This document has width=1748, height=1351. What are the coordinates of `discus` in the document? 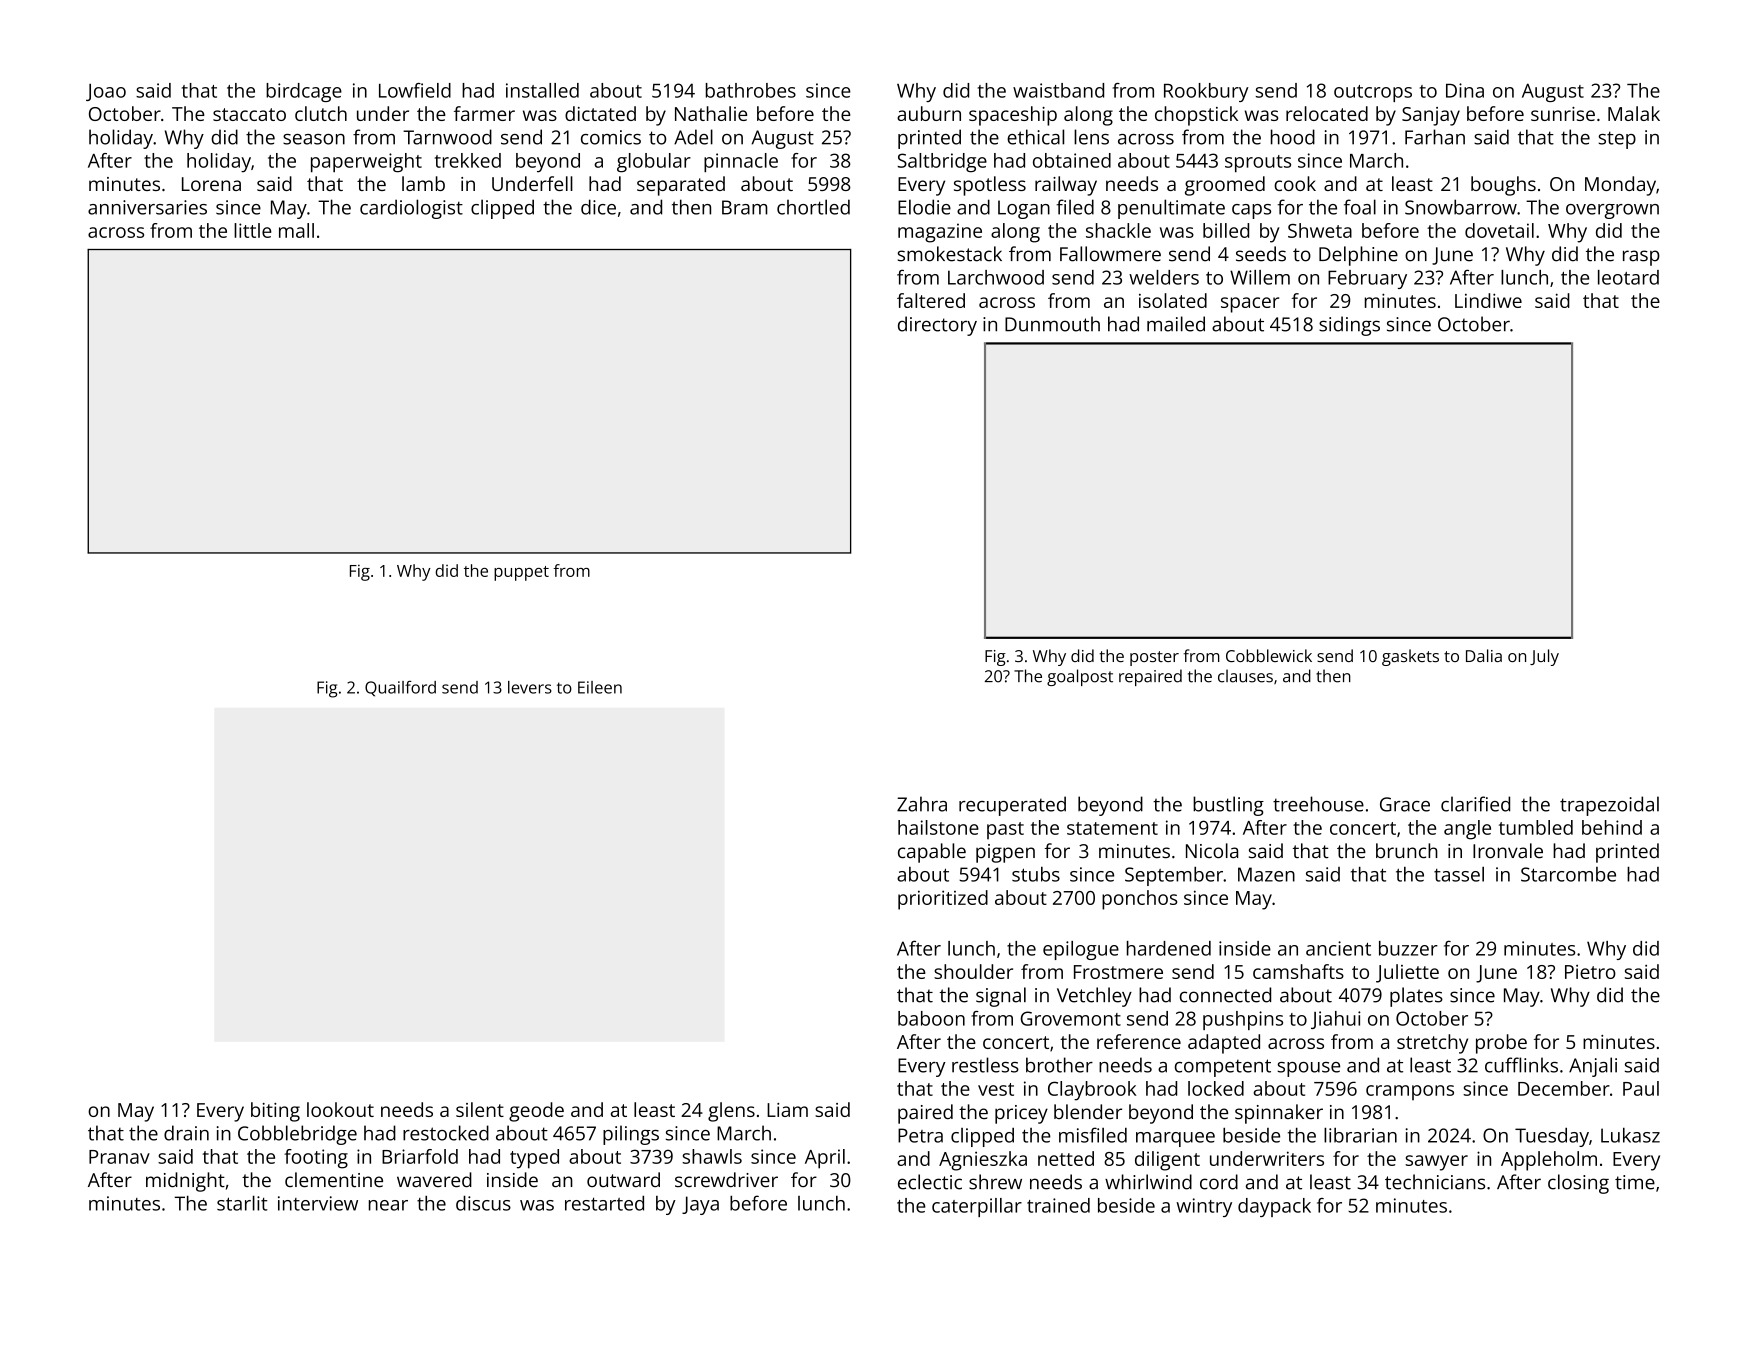 It's located at (483, 1203).
